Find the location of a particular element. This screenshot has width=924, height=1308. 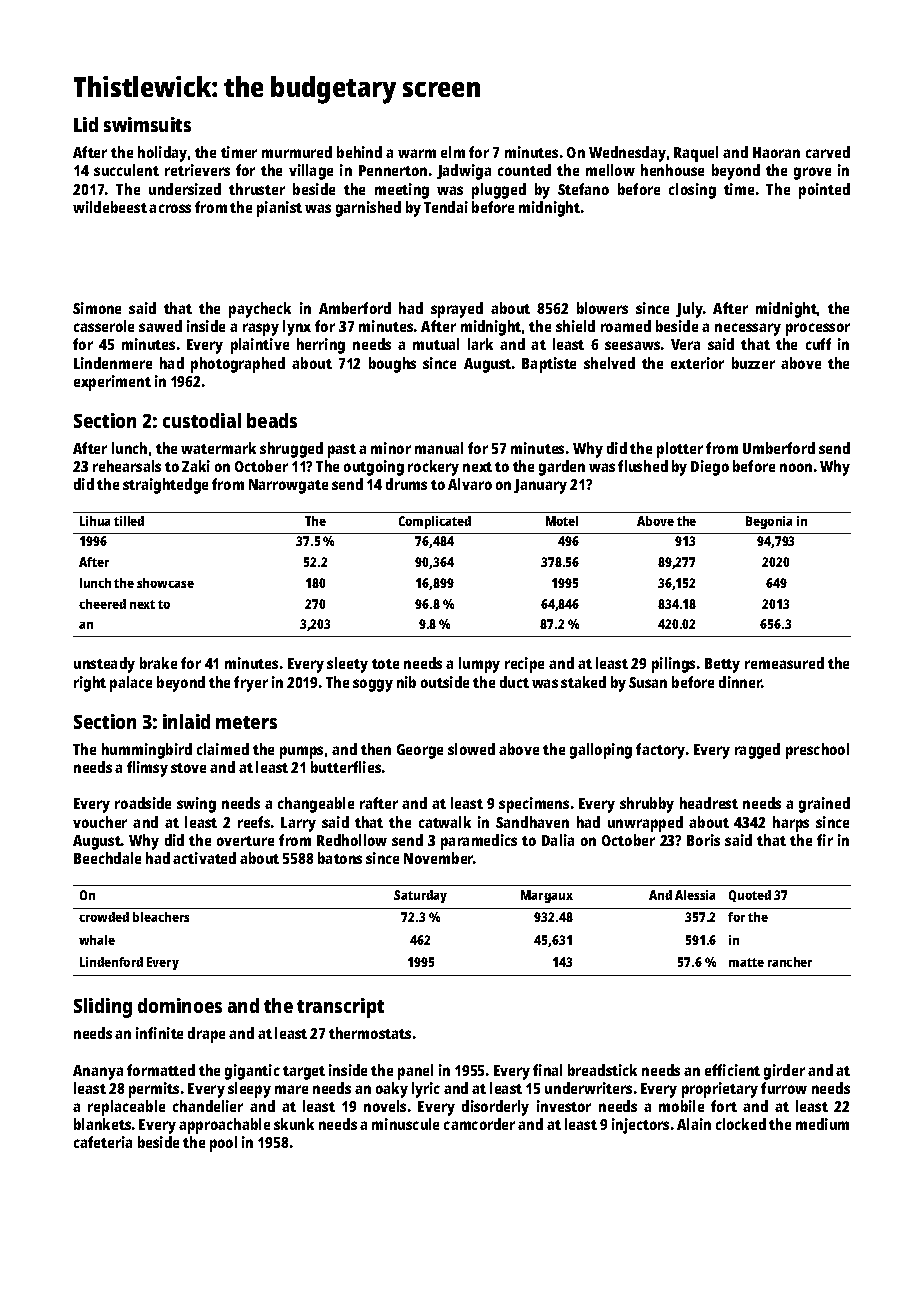

pumps is located at coordinates (301, 752).
